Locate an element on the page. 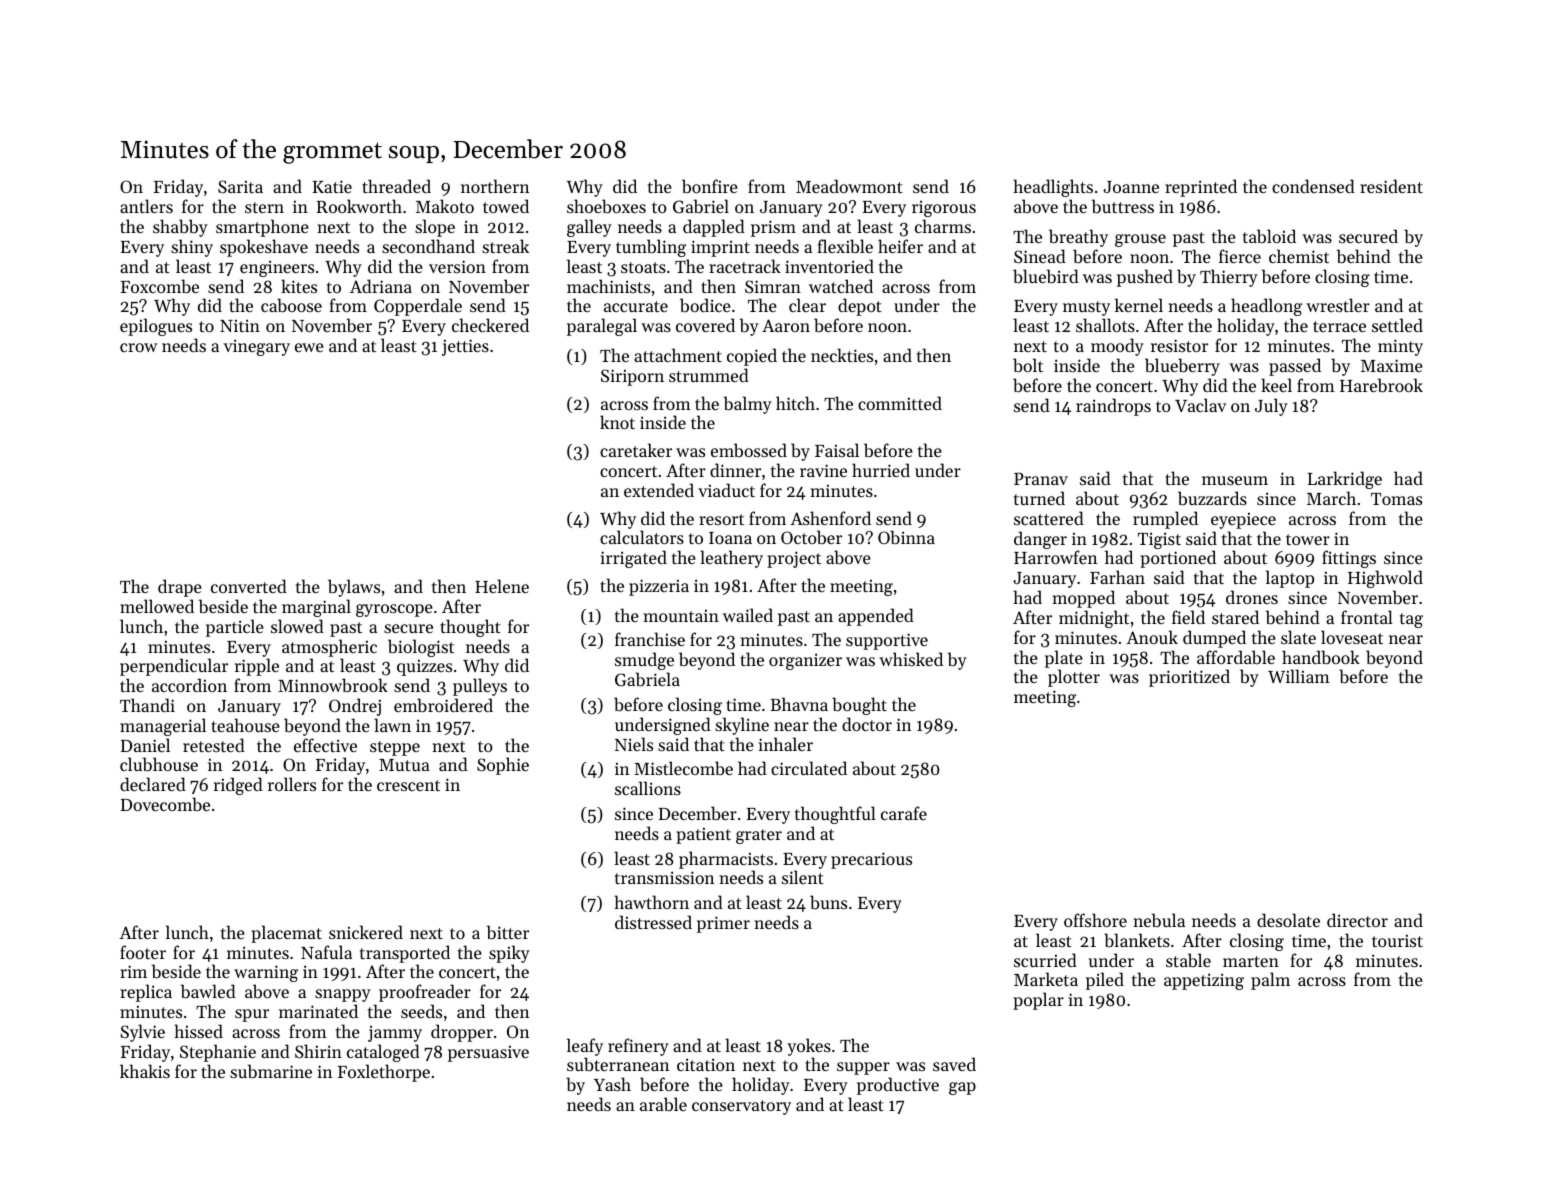 The height and width of the document is (1193, 1543). carafe is located at coordinates (904, 813).
